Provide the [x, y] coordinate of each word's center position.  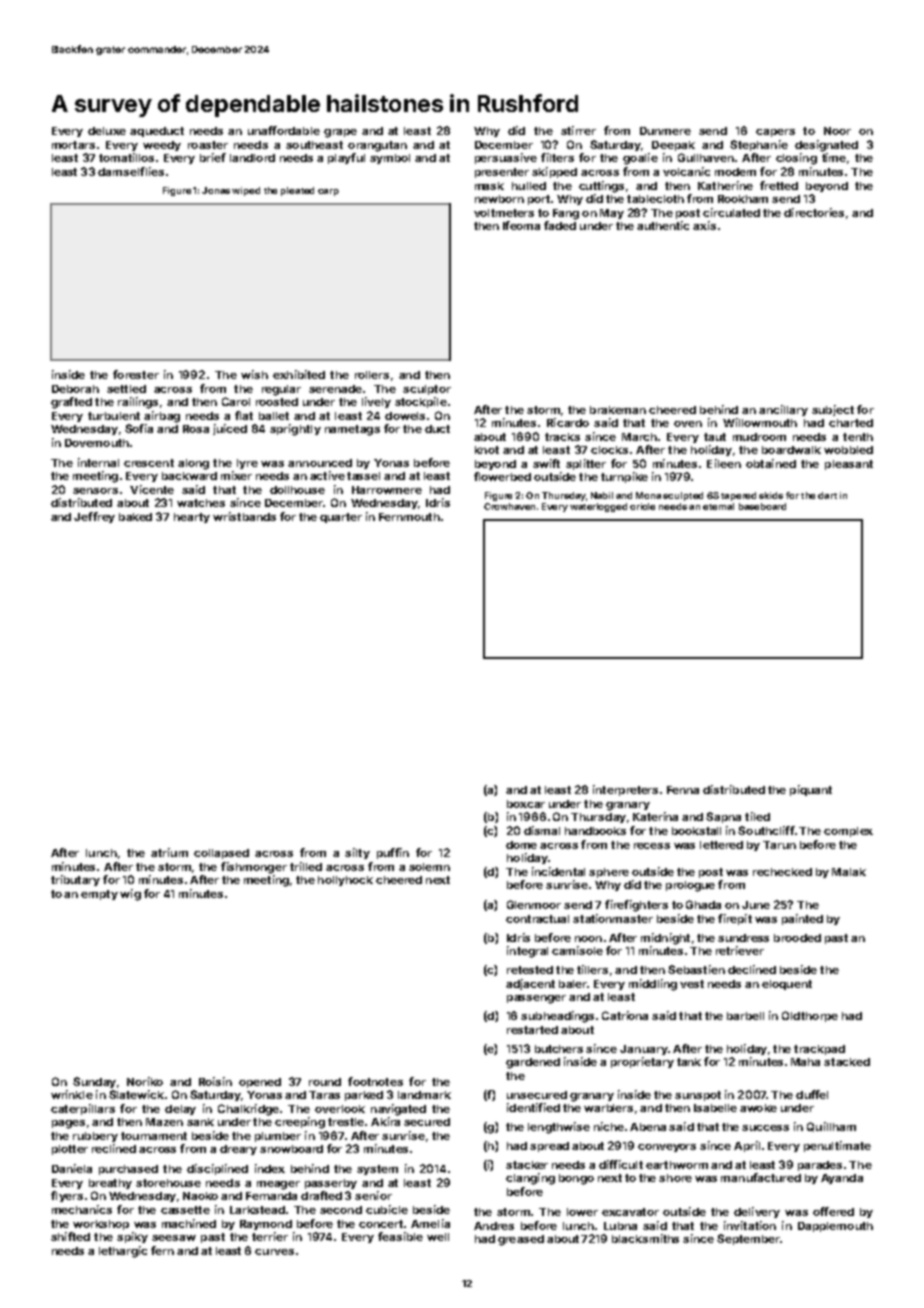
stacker [527, 1165]
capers [775, 133]
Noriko [145, 1081]
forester [136, 374]
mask [489, 186]
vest [692, 984]
